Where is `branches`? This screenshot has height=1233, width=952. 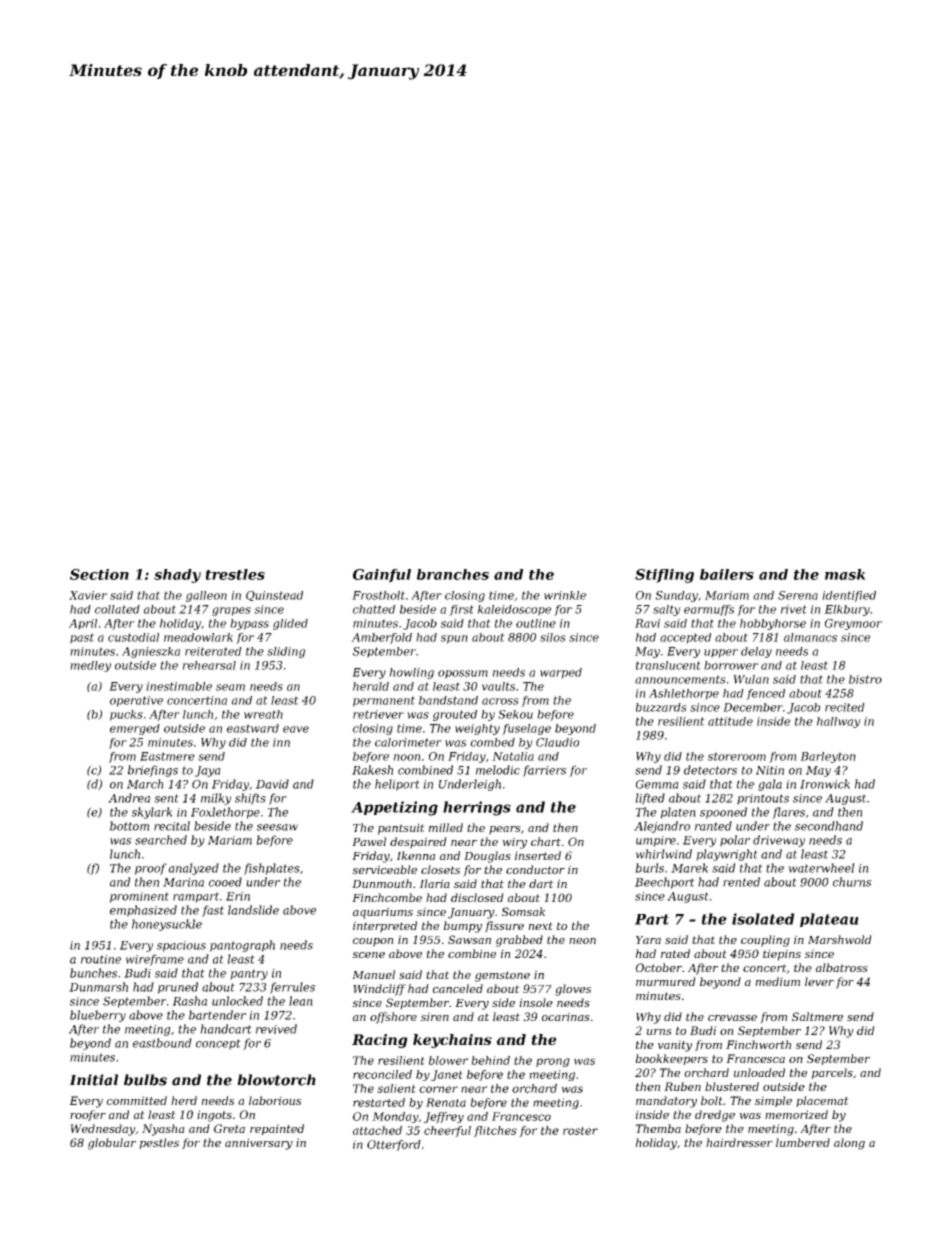 branches is located at coordinates (453, 574).
